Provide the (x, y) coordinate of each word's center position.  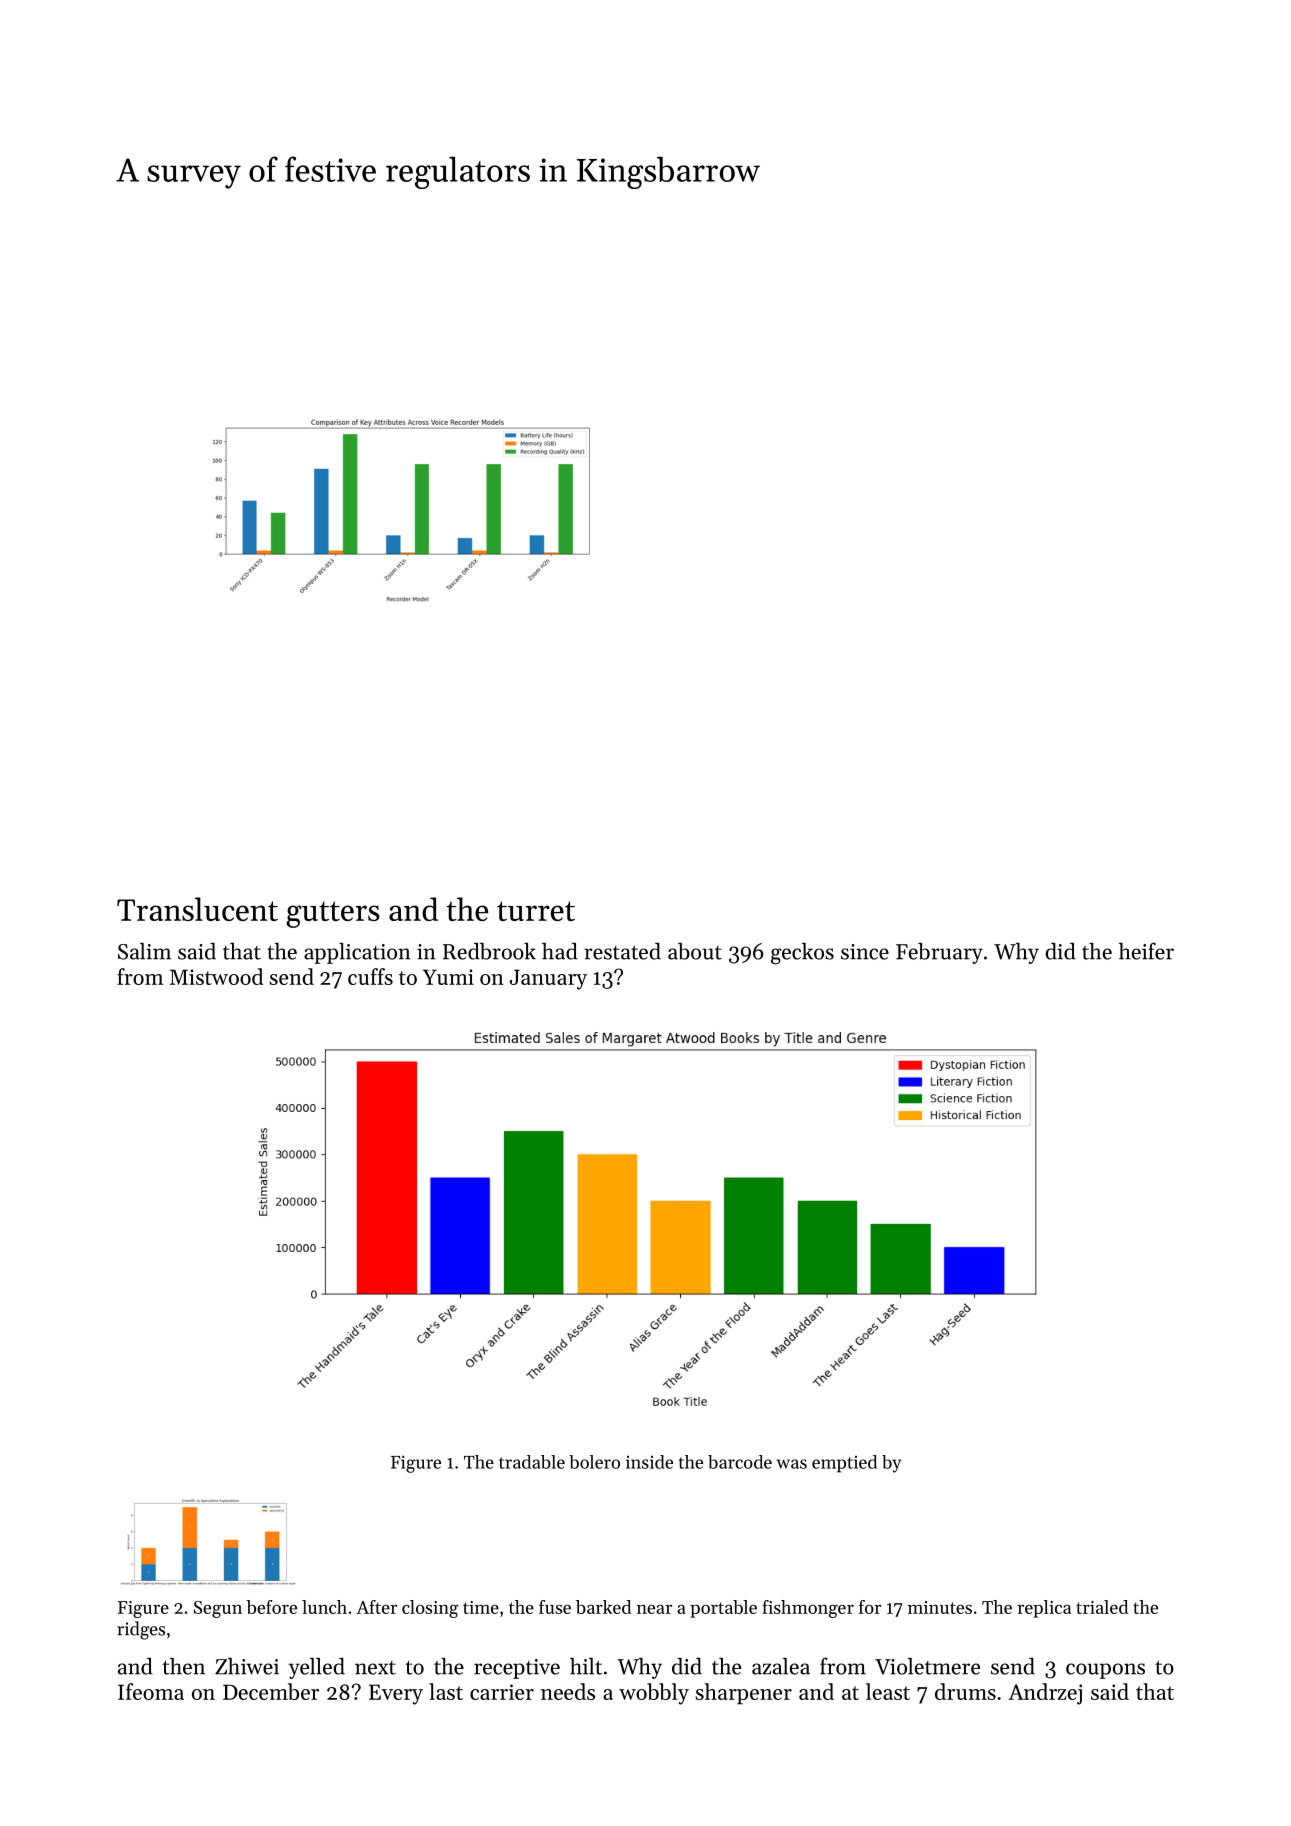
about (695, 951)
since (865, 952)
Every (396, 1694)
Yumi (448, 977)
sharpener (744, 1694)
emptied (844, 1464)
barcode (740, 1462)
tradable (532, 1462)
